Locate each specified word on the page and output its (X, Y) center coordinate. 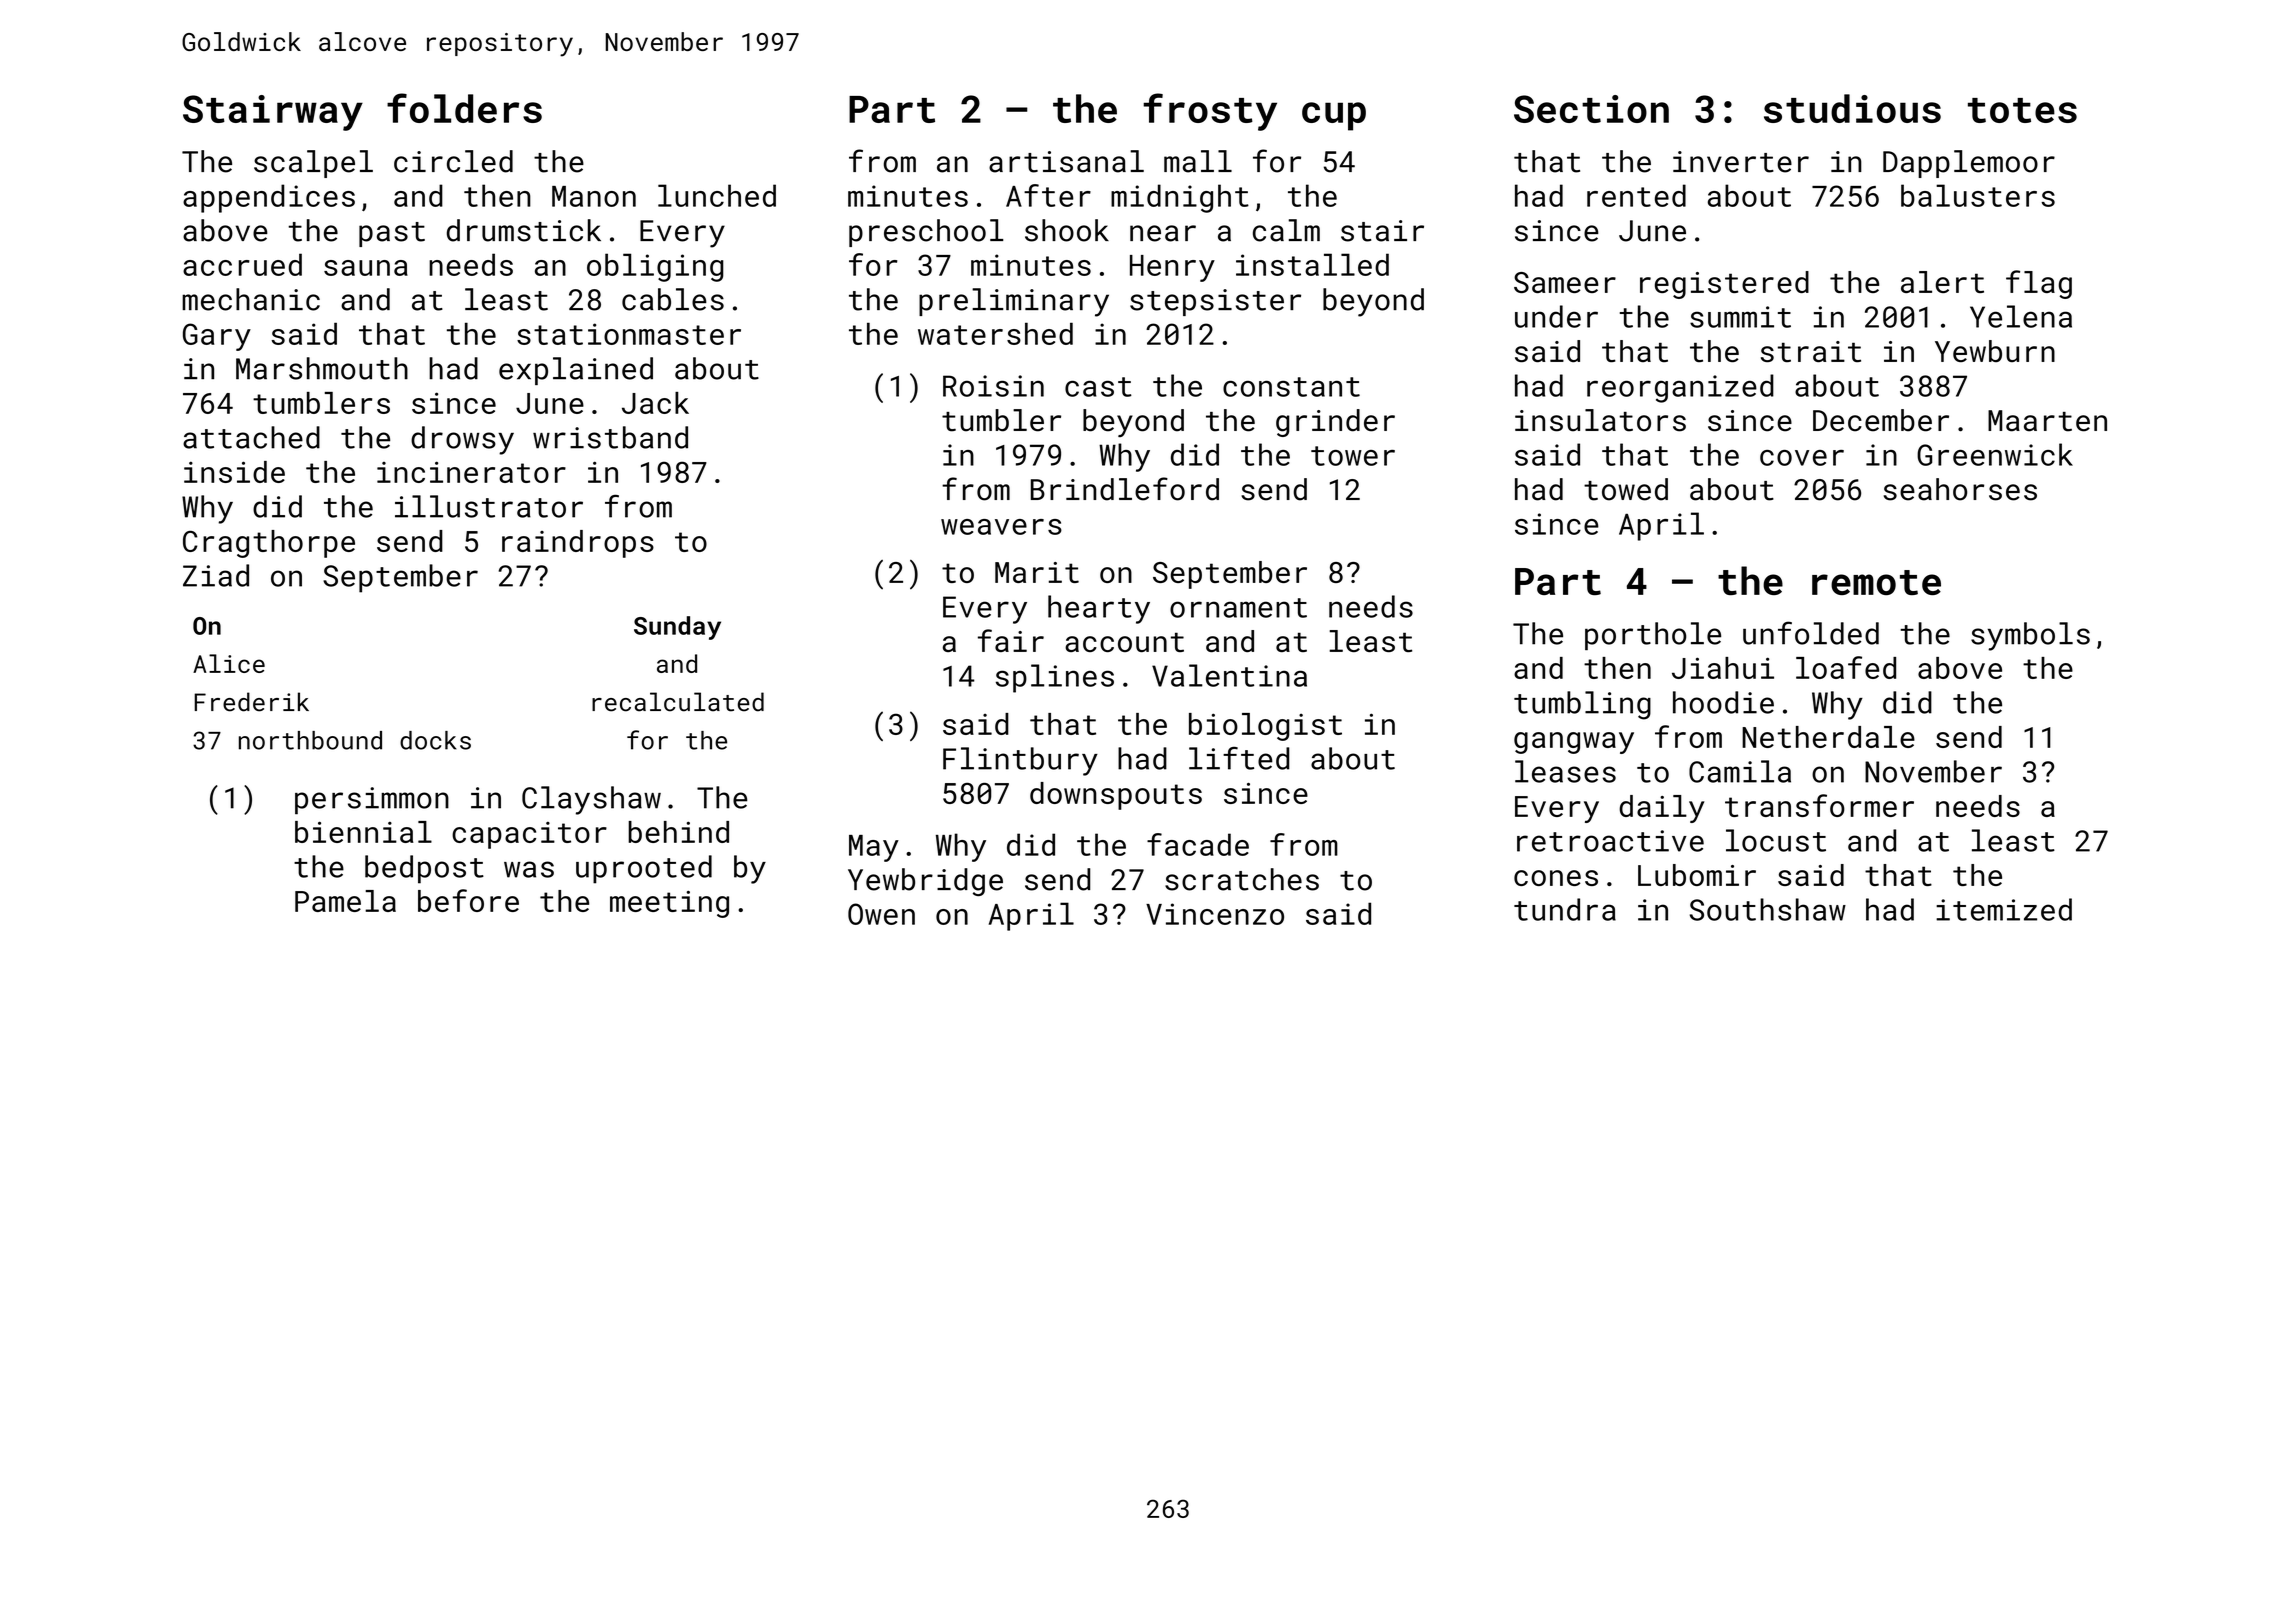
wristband (610, 437)
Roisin (993, 386)
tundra (1565, 909)
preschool (926, 233)
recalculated (678, 702)
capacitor (529, 835)
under (1556, 316)
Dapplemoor (1969, 164)
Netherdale (1828, 737)
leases (1565, 771)
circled (453, 161)
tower (1353, 456)
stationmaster (629, 334)
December (1881, 420)
